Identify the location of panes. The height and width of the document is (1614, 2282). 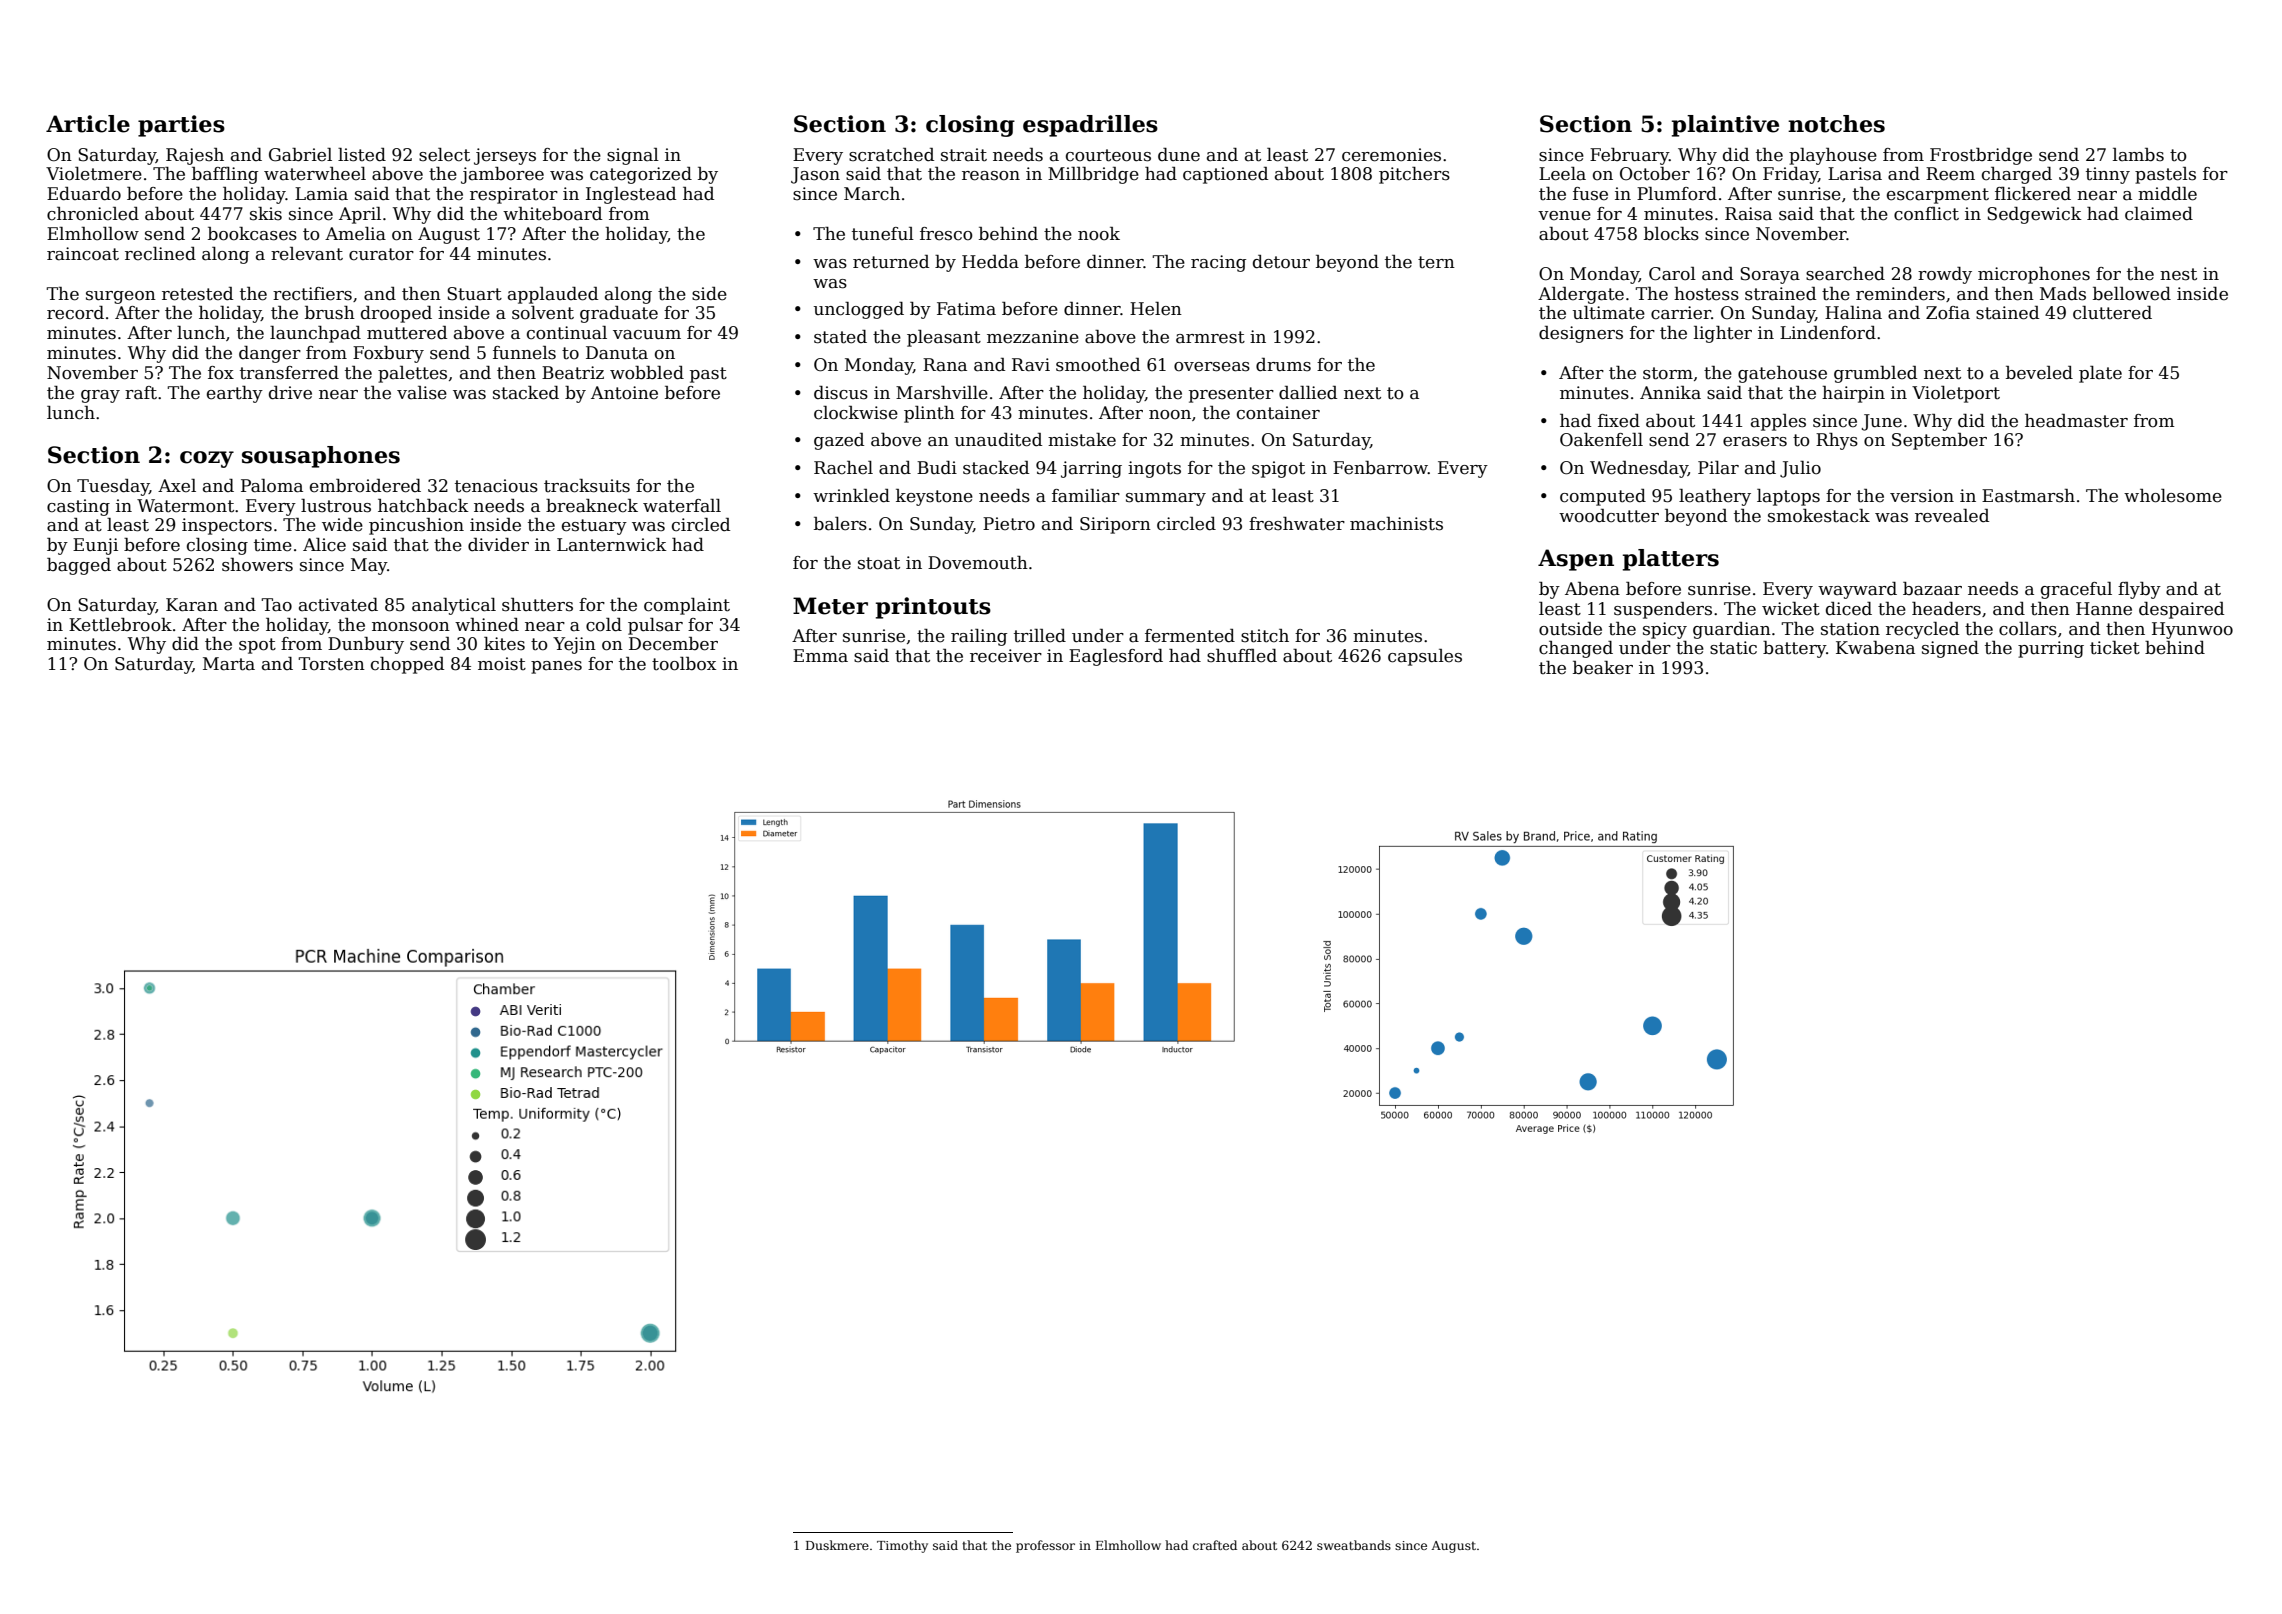
(556, 667).
